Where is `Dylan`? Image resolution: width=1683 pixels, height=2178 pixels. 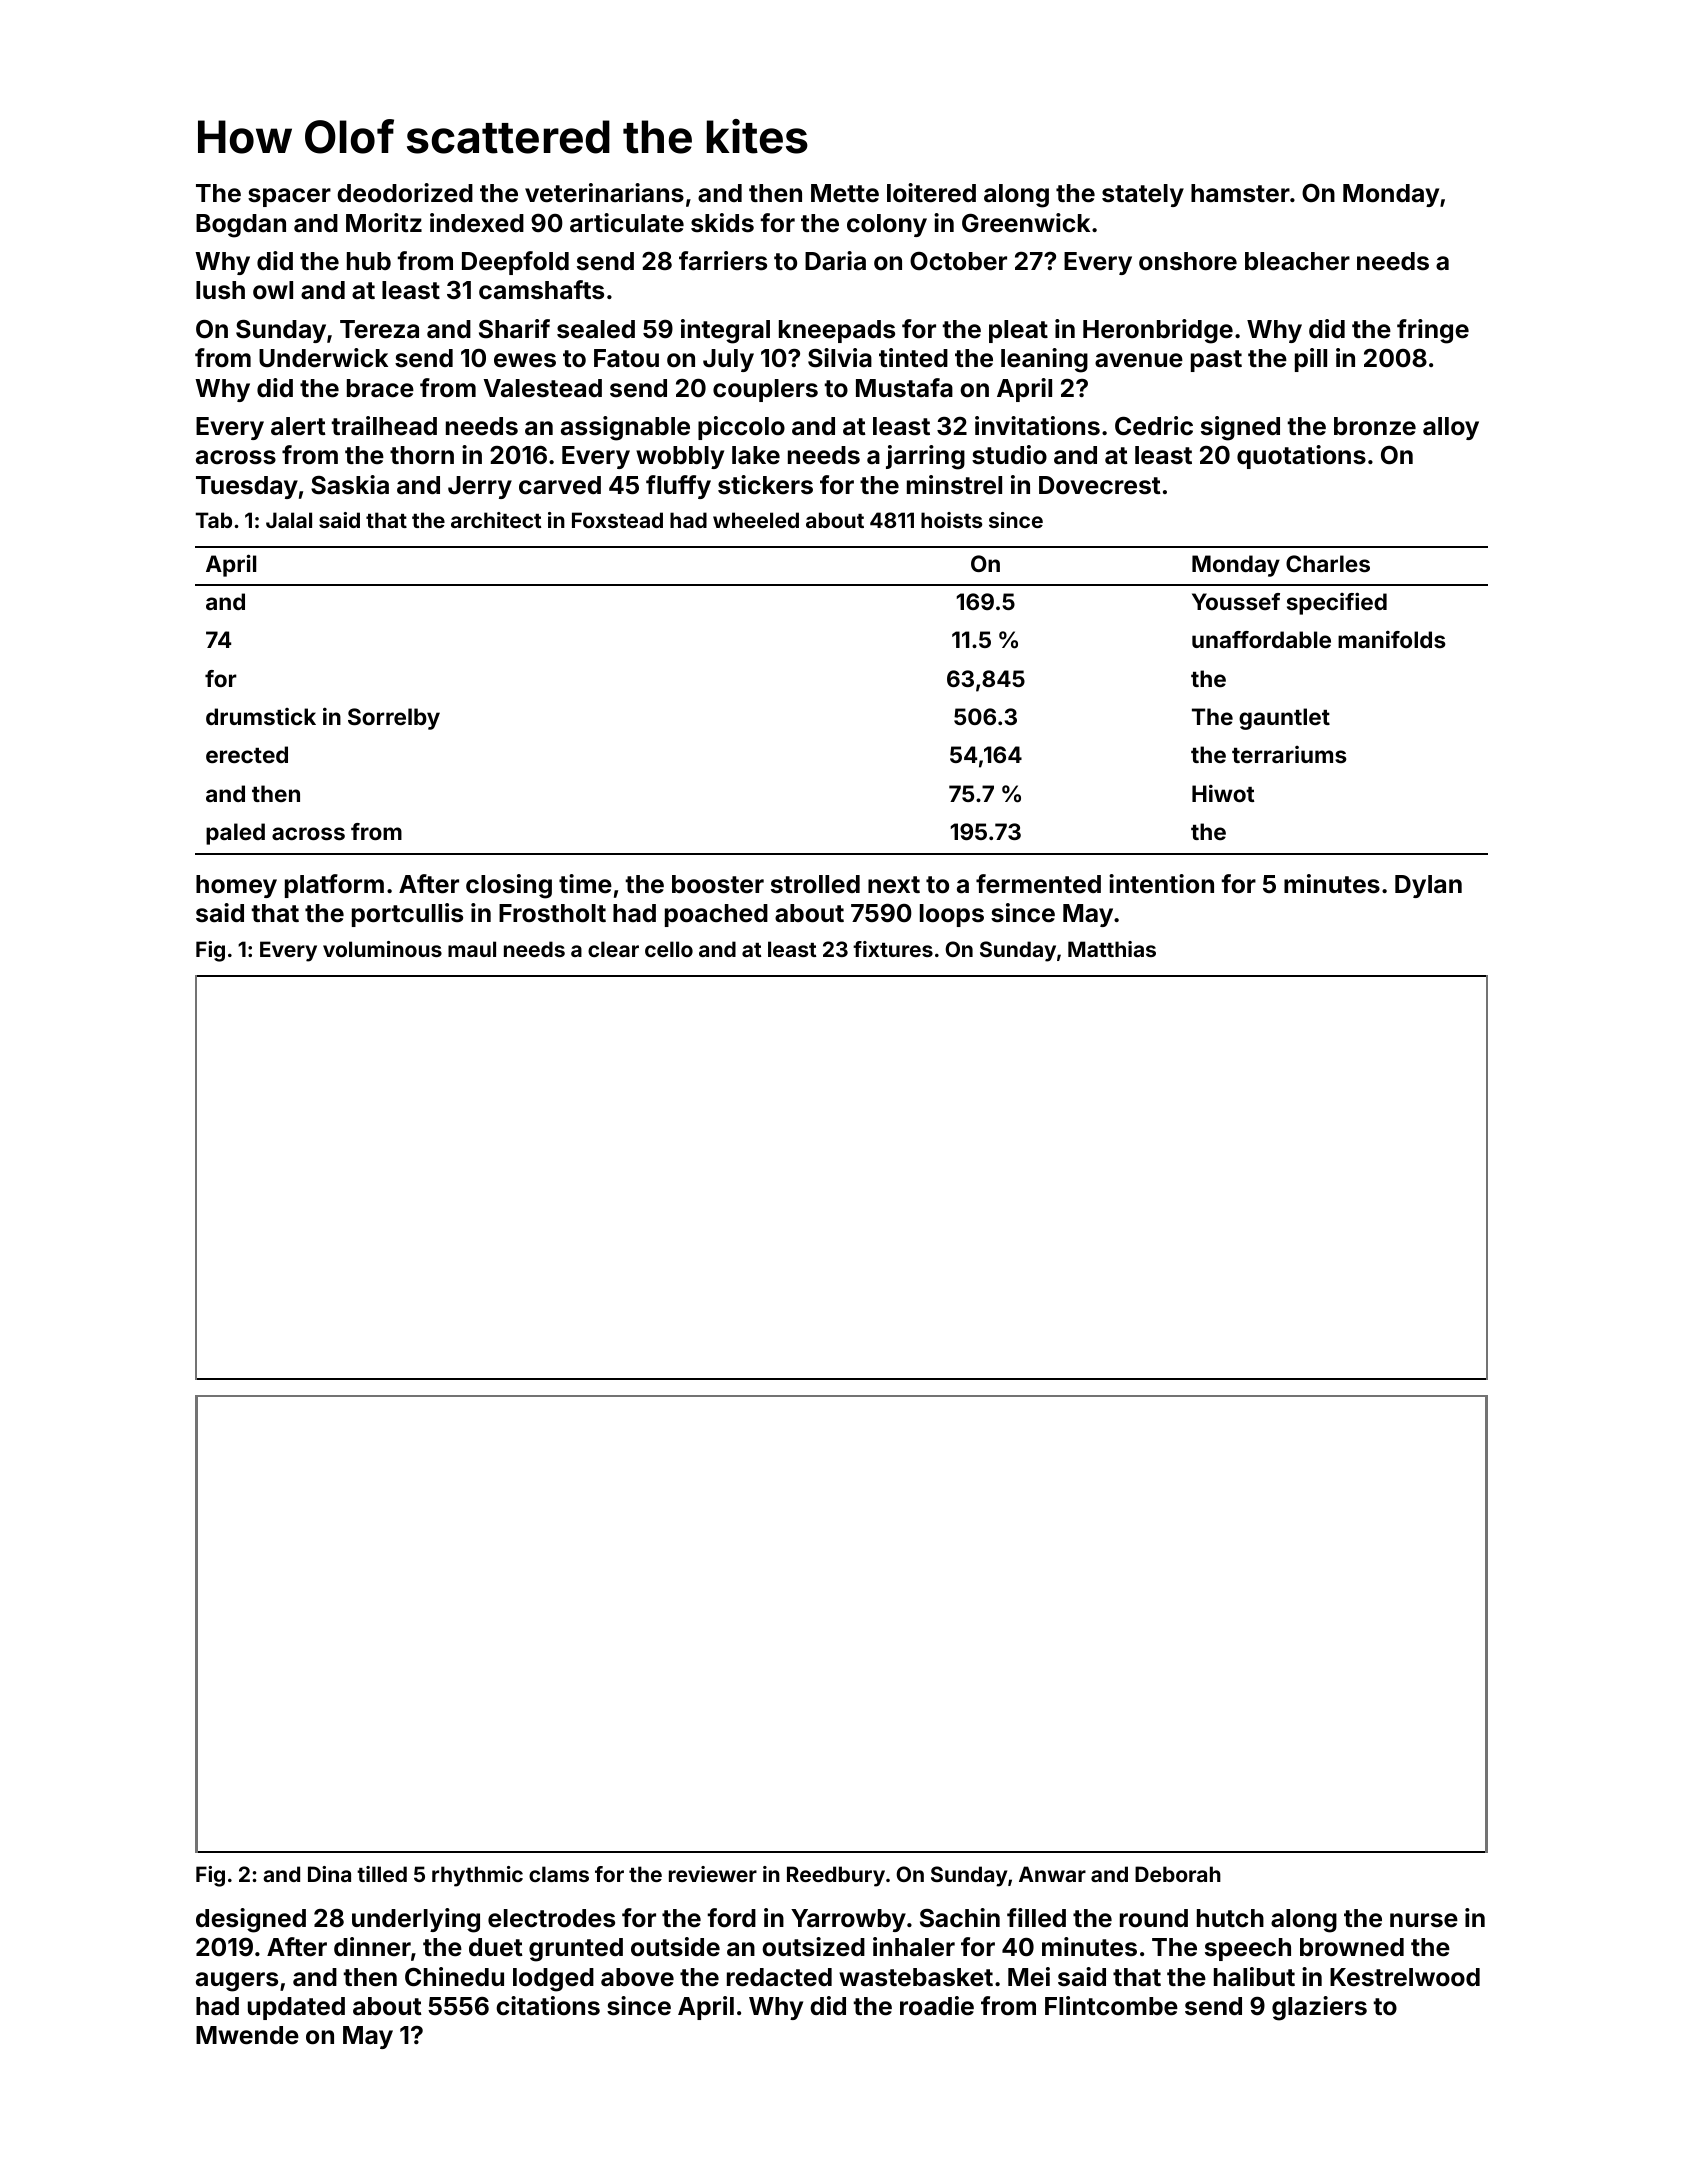
Dylan is located at coordinates (1428, 886).
